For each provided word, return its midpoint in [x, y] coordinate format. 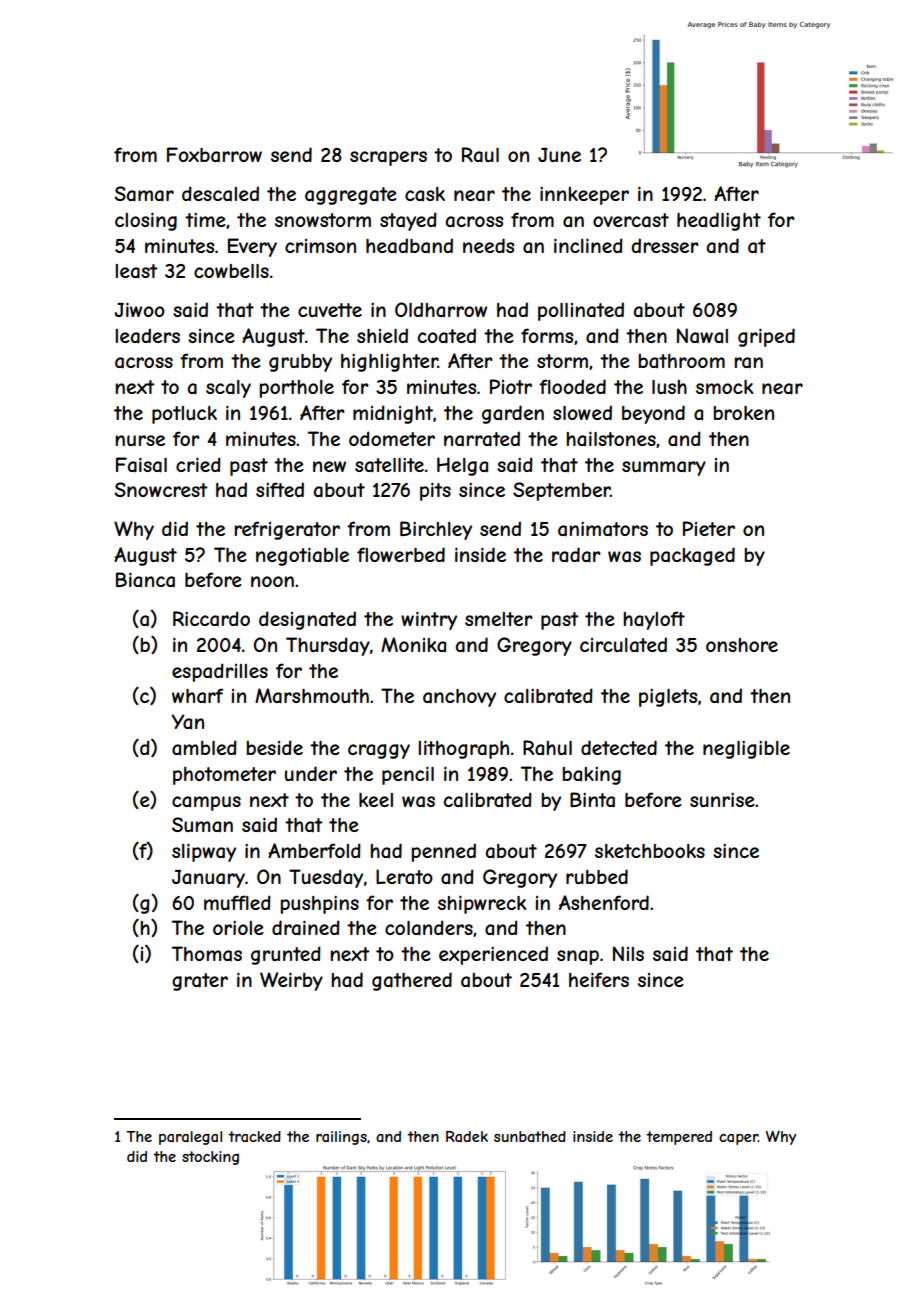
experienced [493, 955]
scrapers [388, 158]
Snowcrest [161, 489]
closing [146, 221]
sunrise [722, 799]
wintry [429, 620]
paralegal [190, 1138]
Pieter [709, 528]
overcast [631, 220]
